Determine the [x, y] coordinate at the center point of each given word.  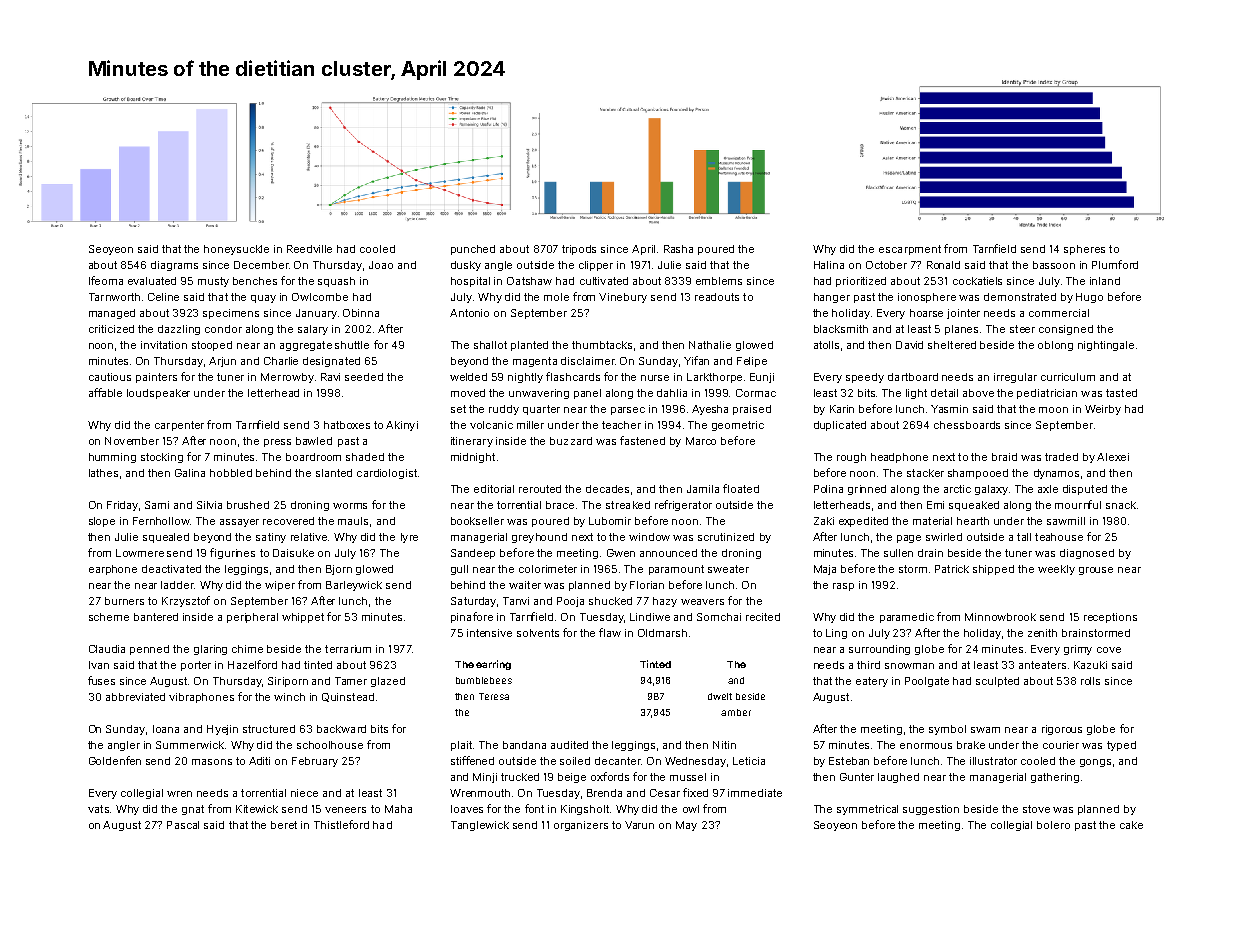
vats [98, 809]
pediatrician [1047, 394]
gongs [1095, 763]
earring [493, 665]
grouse [1096, 571]
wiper [280, 586]
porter [196, 666]
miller [530, 425]
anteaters [1042, 665]
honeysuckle [236, 250]
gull [459, 570]
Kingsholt [585, 810]
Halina [829, 265]
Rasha [678, 249]
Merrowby [287, 378]
